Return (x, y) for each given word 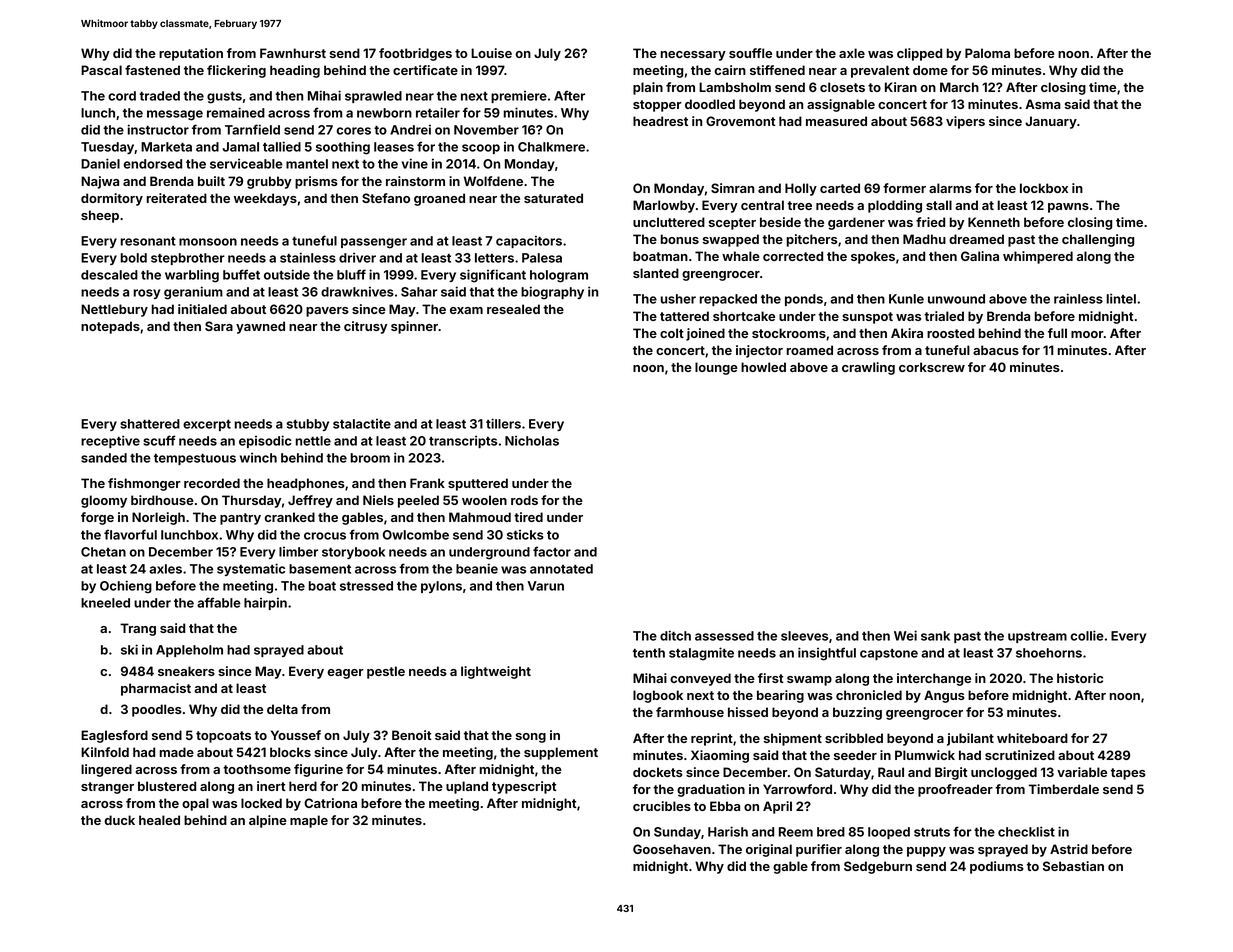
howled (763, 367)
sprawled (373, 97)
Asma (1043, 104)
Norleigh (158, 518)
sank (935, 636)
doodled (710, 104)
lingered (106, 770)
